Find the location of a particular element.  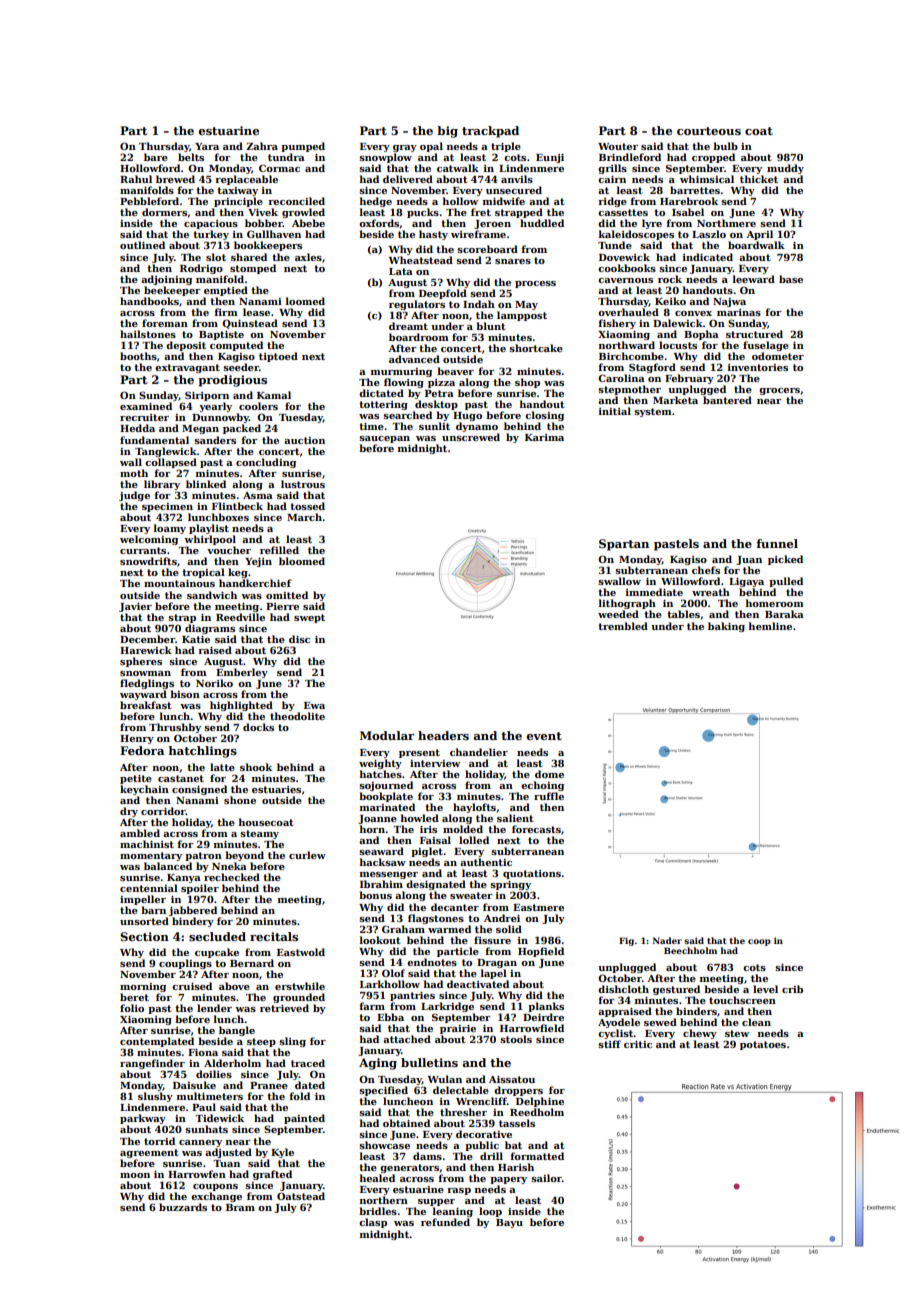

coop is located at coordinates (759, 942).
